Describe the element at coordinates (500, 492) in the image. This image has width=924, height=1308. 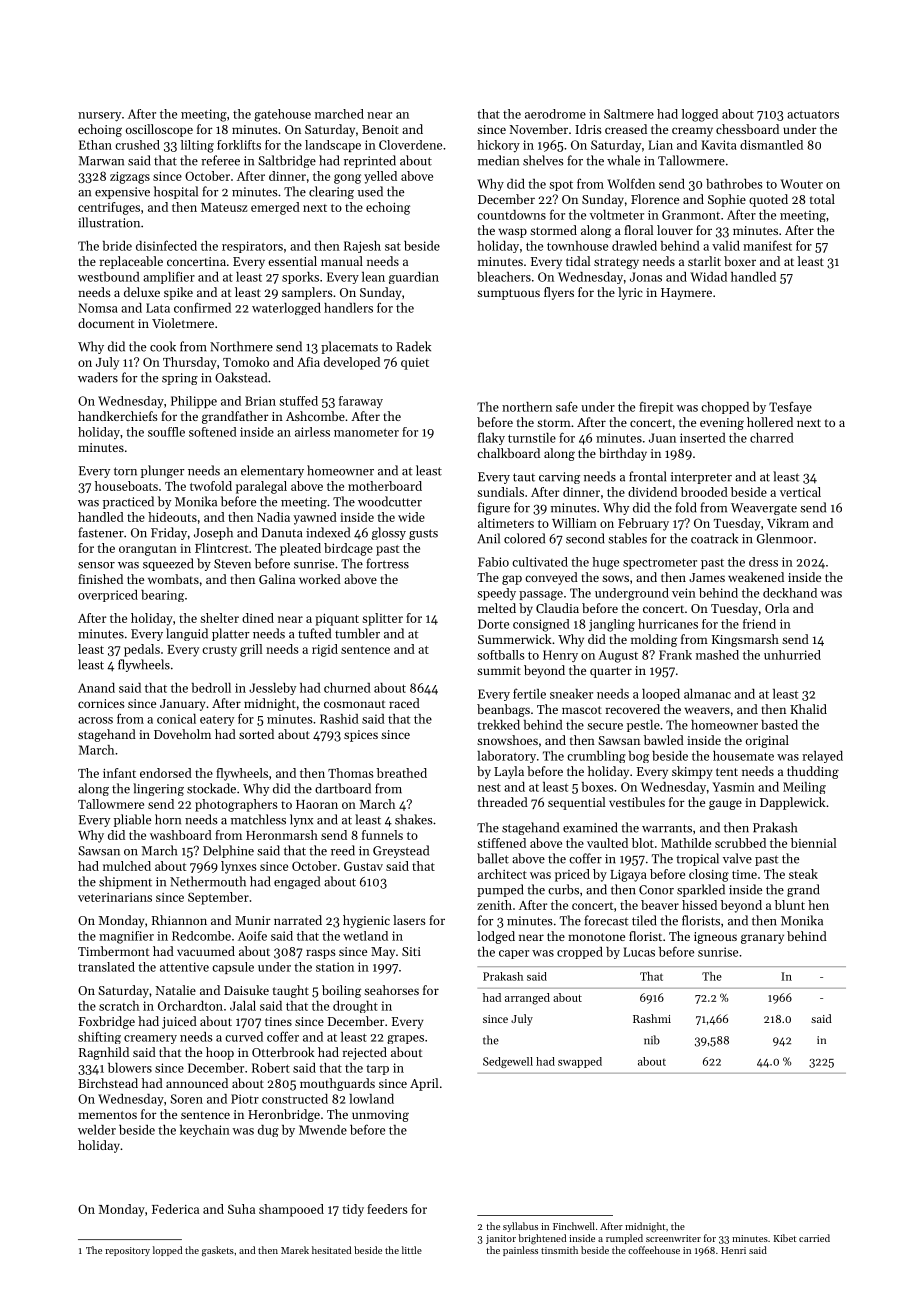
I see `sundials` at that location.
